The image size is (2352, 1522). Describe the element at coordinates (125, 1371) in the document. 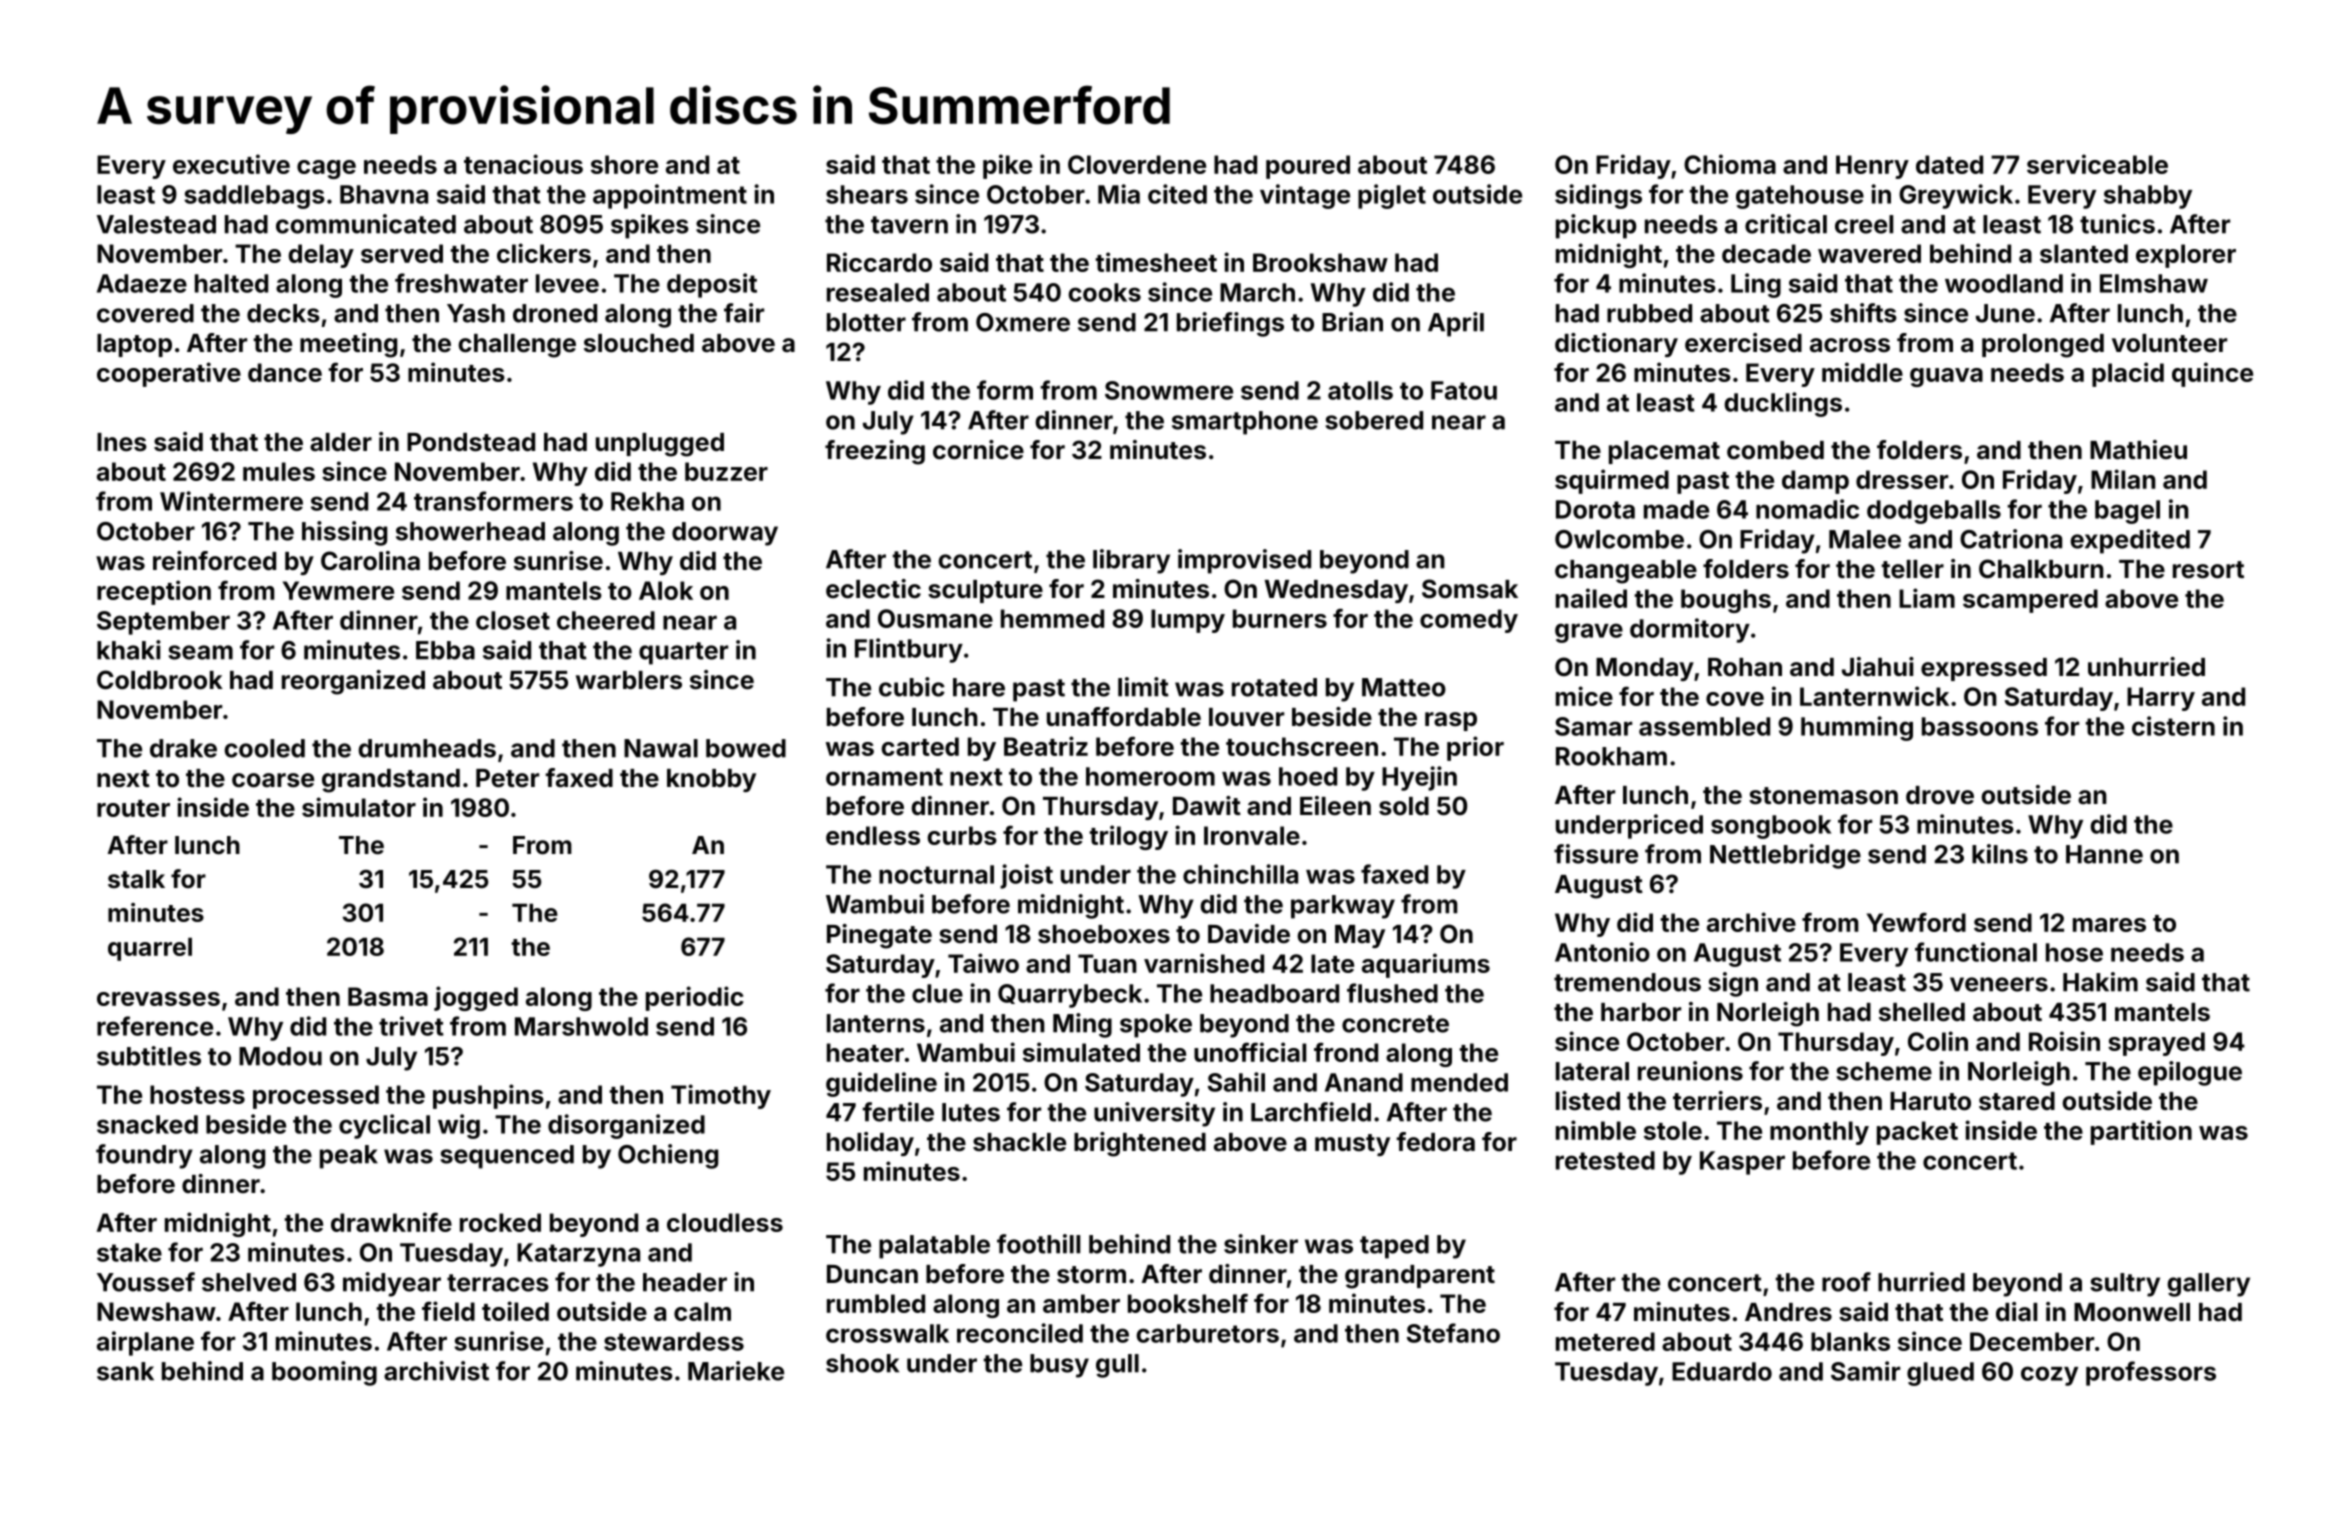

I see `sank` at that location.
